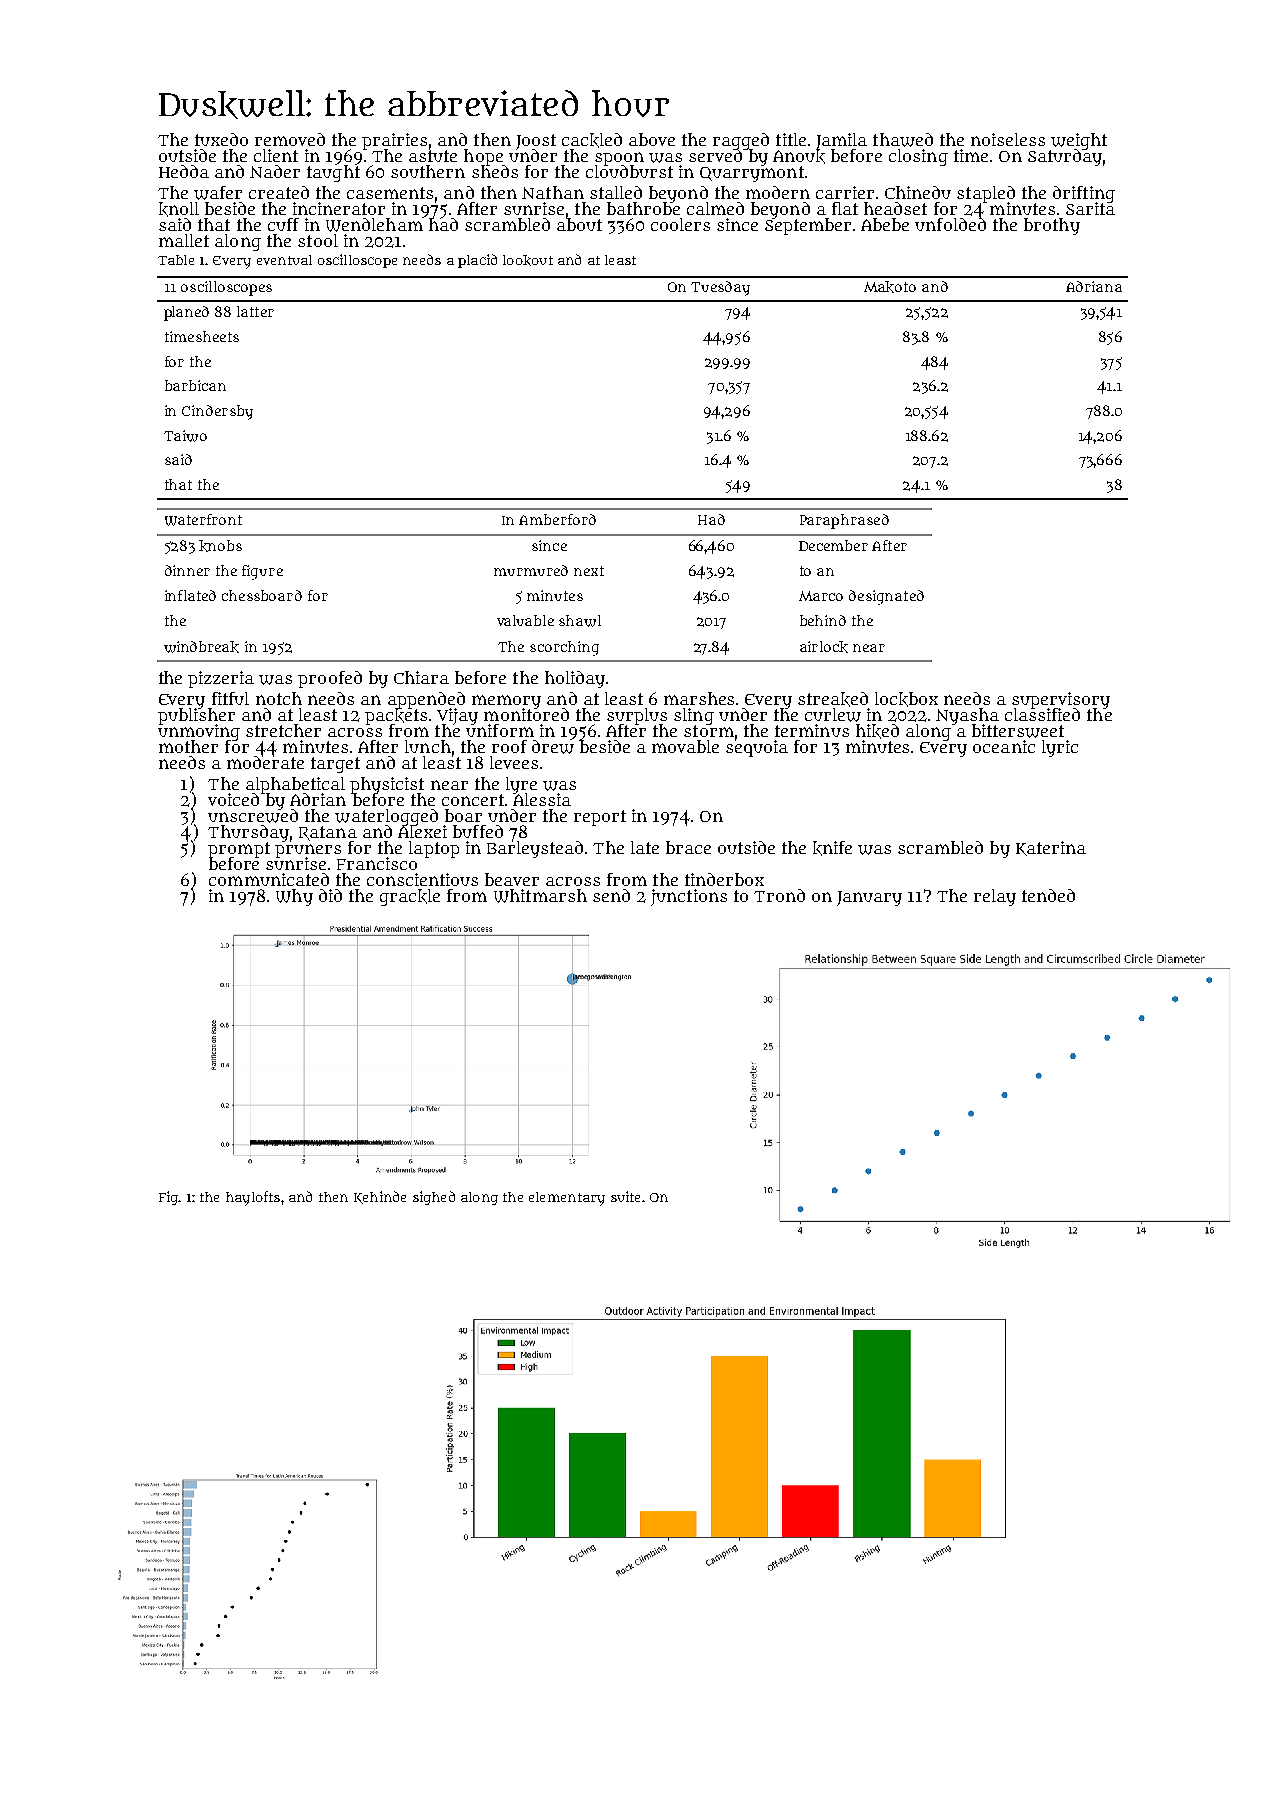  What do you see at coordinates (845, 192) in the page?
I see `carrier` at bounding box center [845, 192].
